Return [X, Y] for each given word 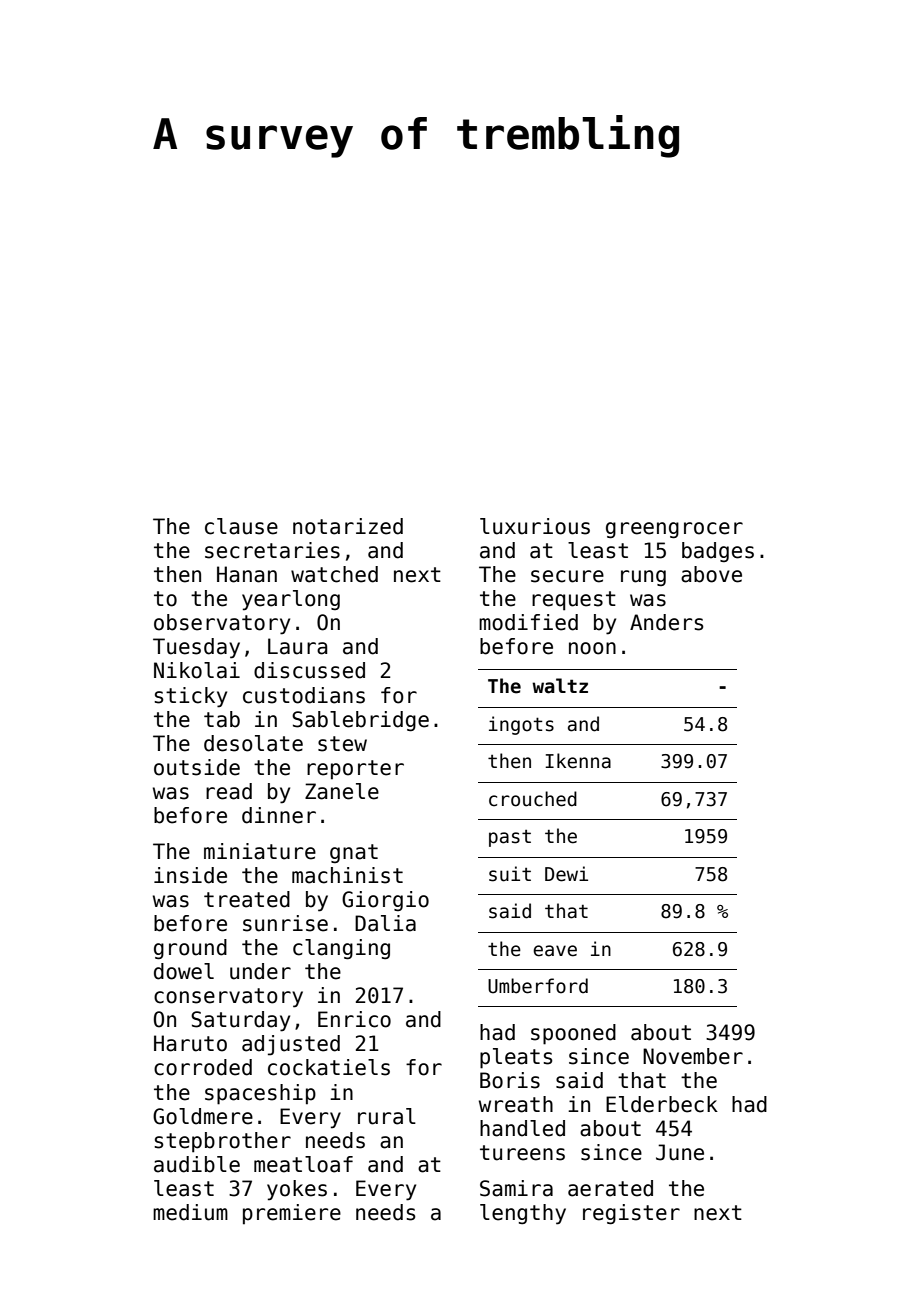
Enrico [354, 1019]
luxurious [535, 526]
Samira [516, 1188]
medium [190, 1212]
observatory [222, 624]
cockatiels [329, 1067]
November [693, 1056]
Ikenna [578, 761]
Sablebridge [360, 721]
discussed [309, 670]
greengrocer [674, 530]
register [631, 1214]
